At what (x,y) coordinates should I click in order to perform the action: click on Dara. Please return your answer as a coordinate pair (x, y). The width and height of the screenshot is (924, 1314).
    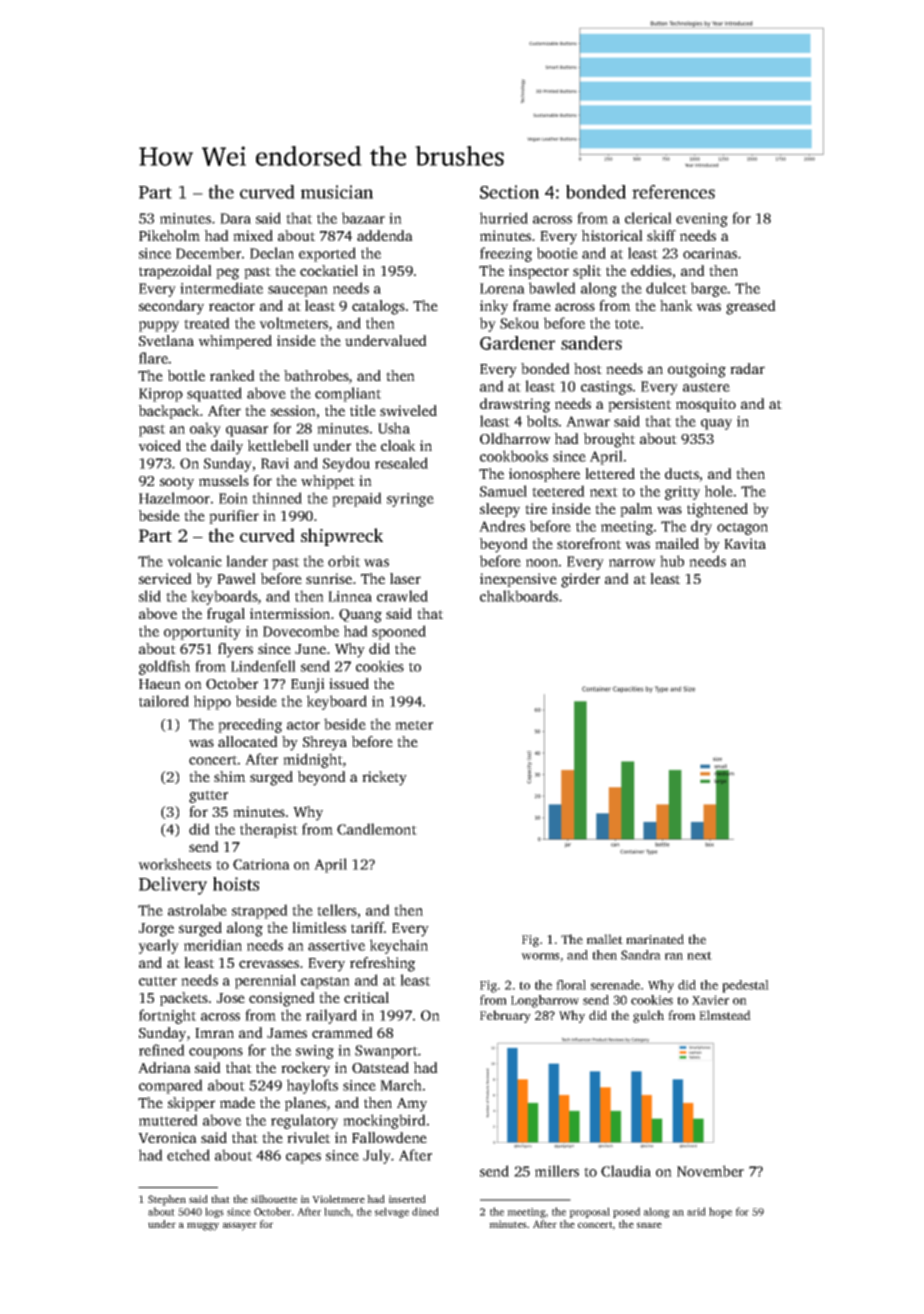
    Looking at the image, I should click on (235, 218).
